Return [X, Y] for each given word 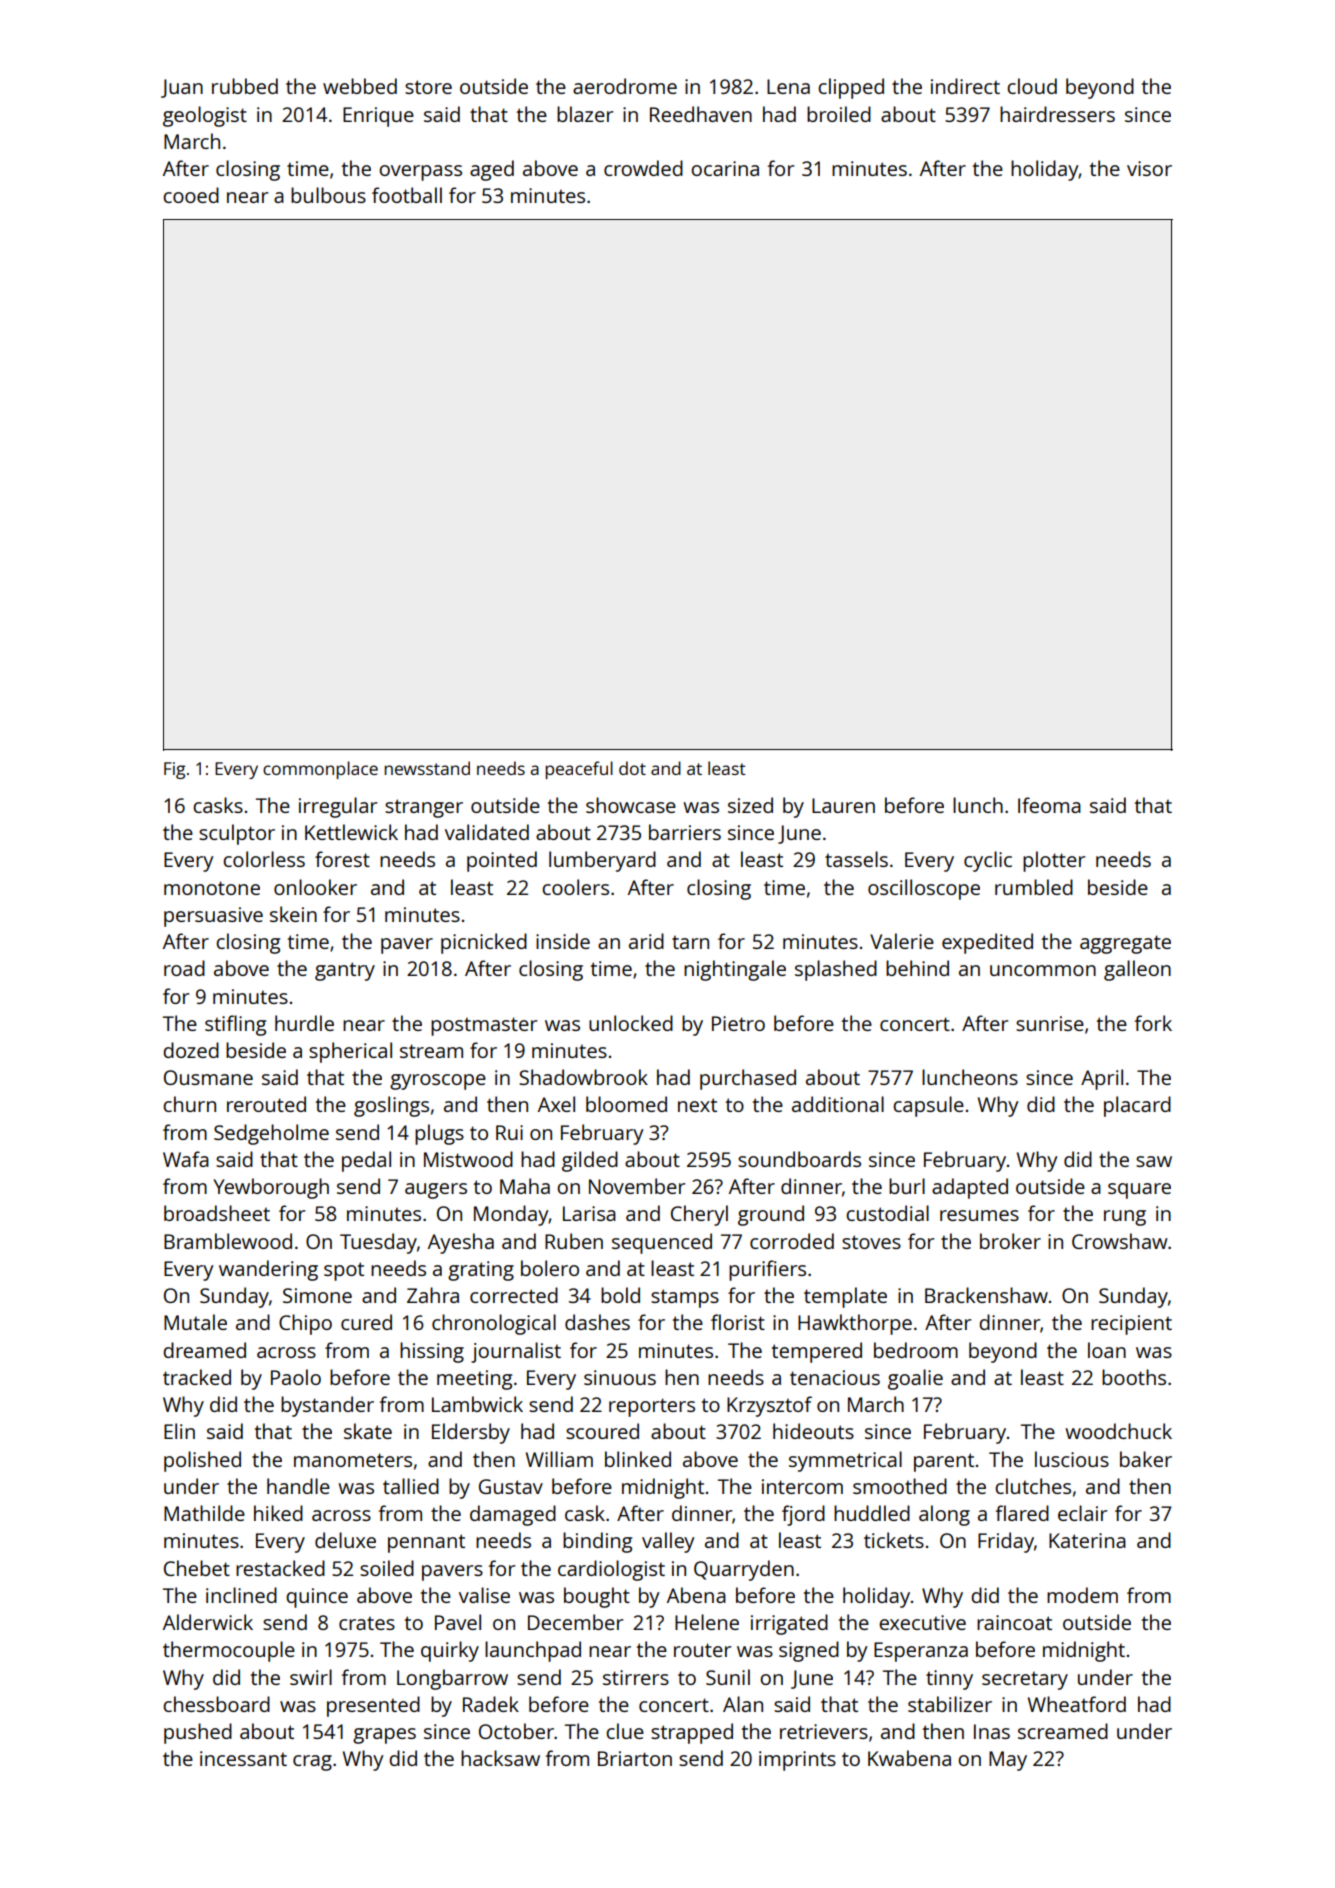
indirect [965, 86]
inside [563, 941]
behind [917, 968]
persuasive [213, 917]
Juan [182, 88]
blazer [585, 114]
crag [312, 1763]
